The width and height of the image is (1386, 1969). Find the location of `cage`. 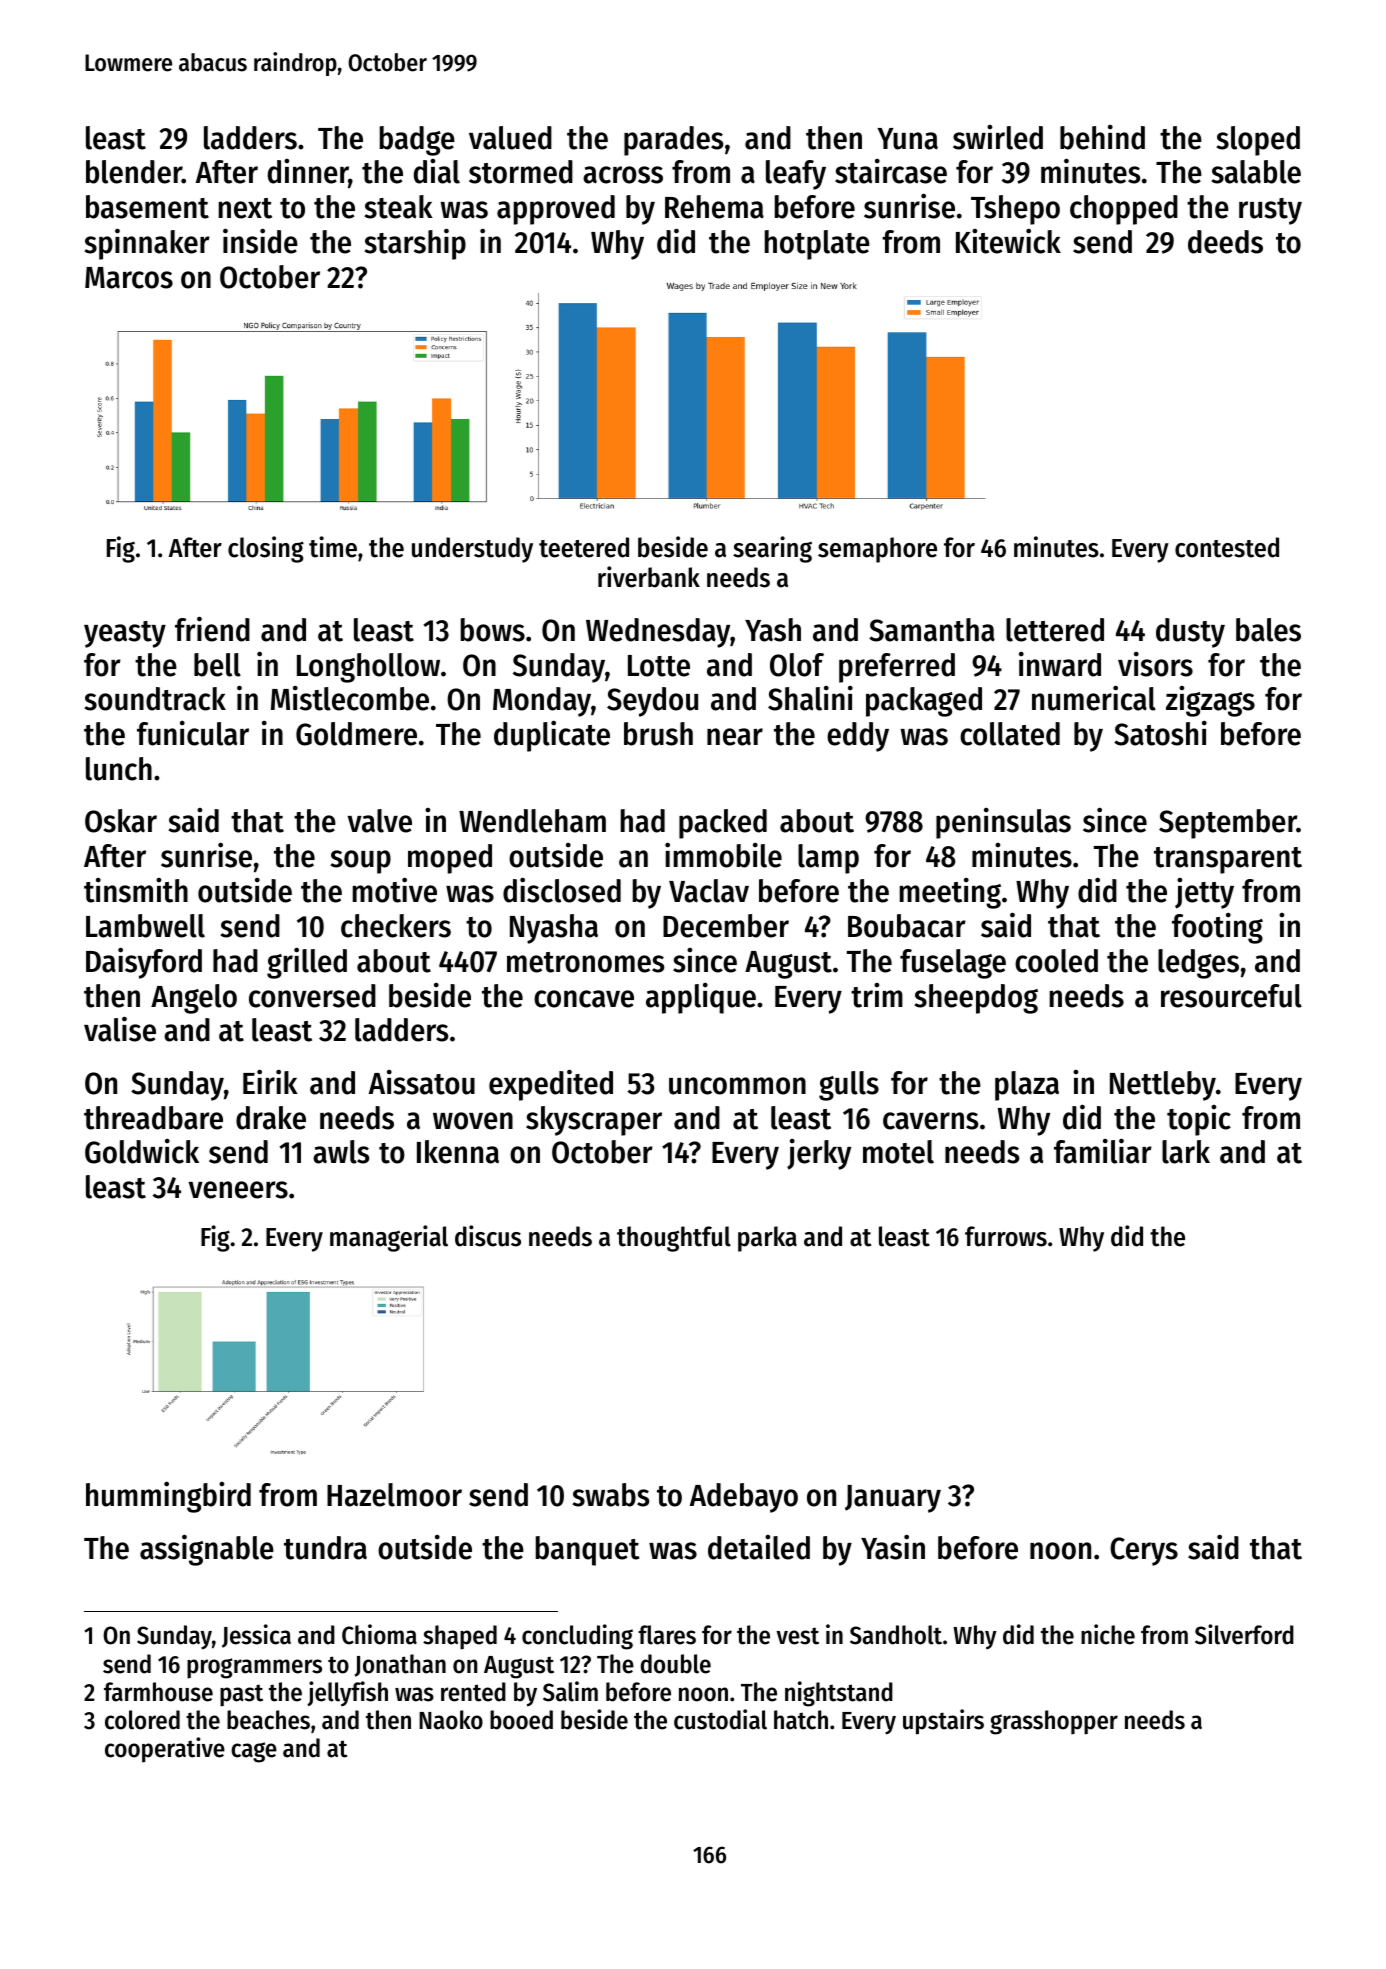

cage is located at coordinates (254, 1752).
